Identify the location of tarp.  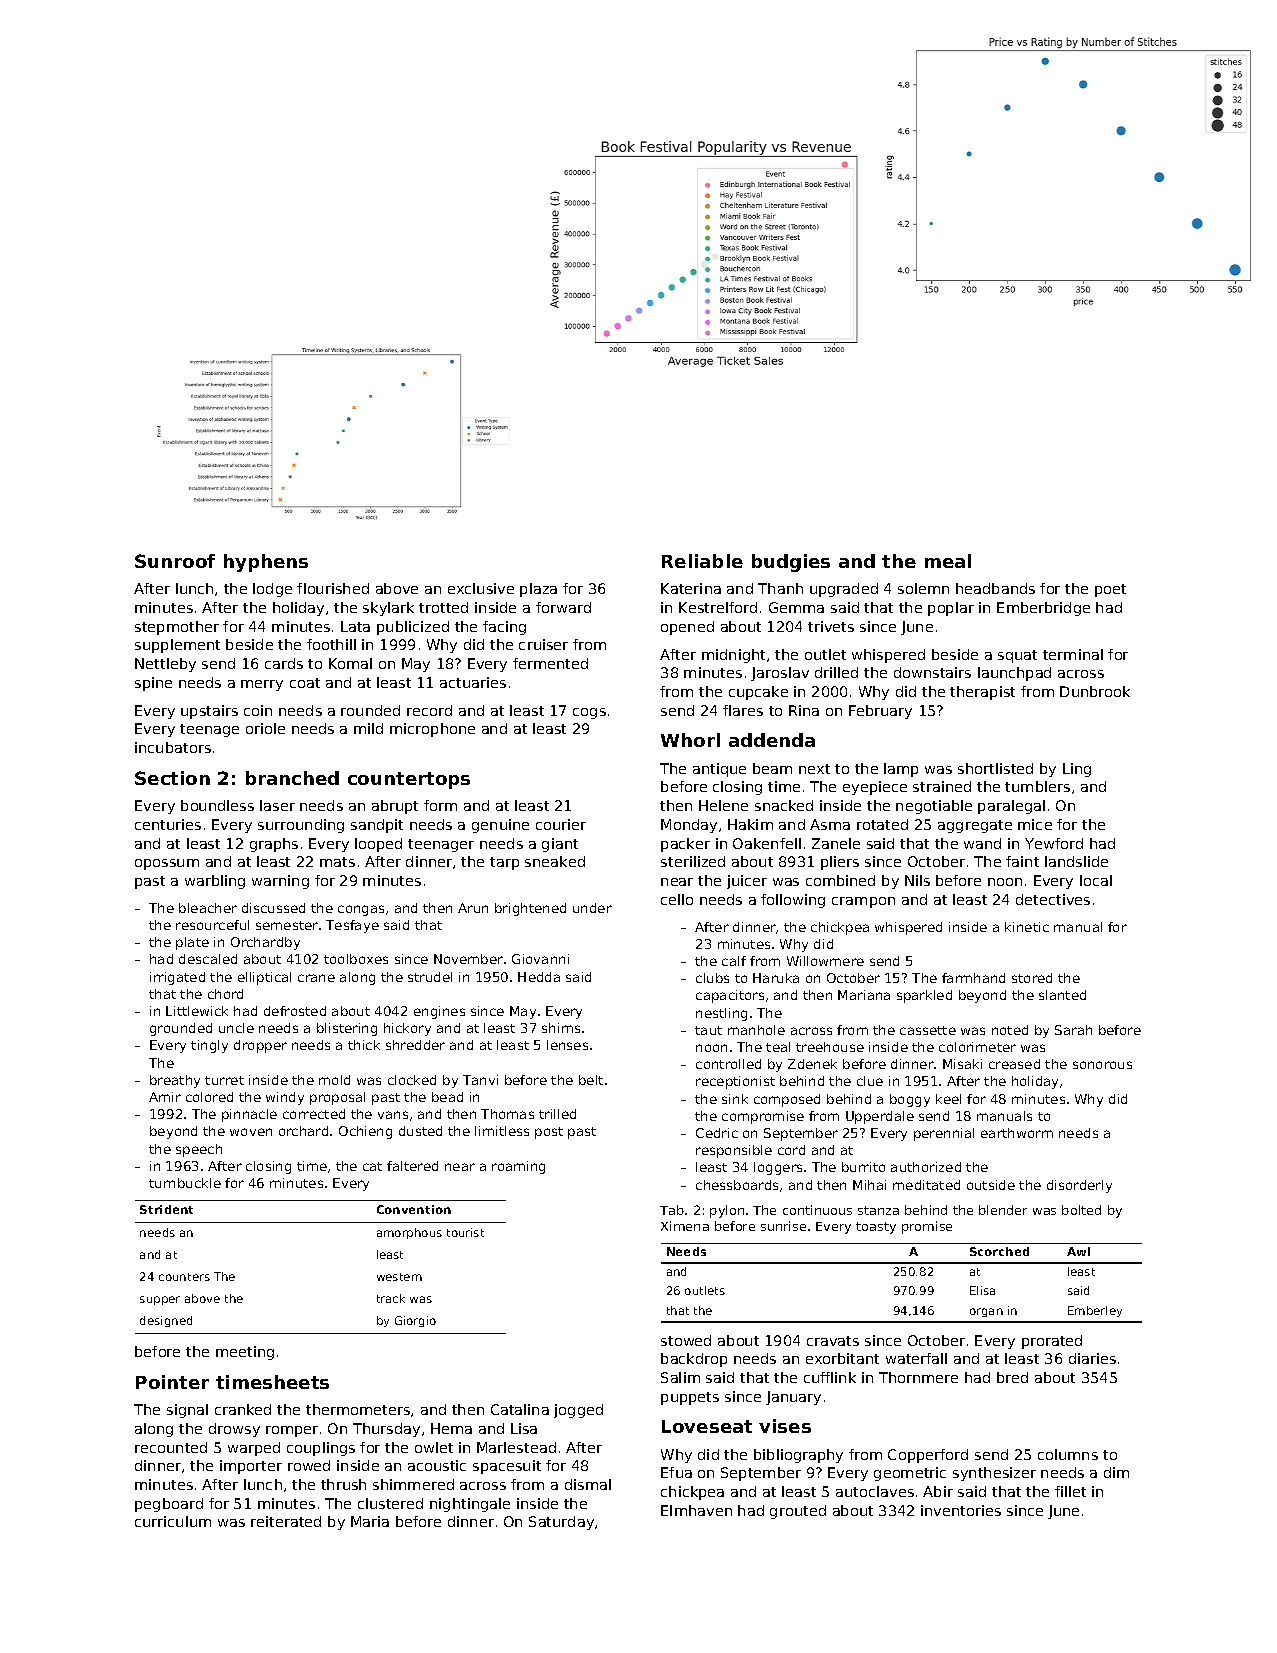
(504, 863).
